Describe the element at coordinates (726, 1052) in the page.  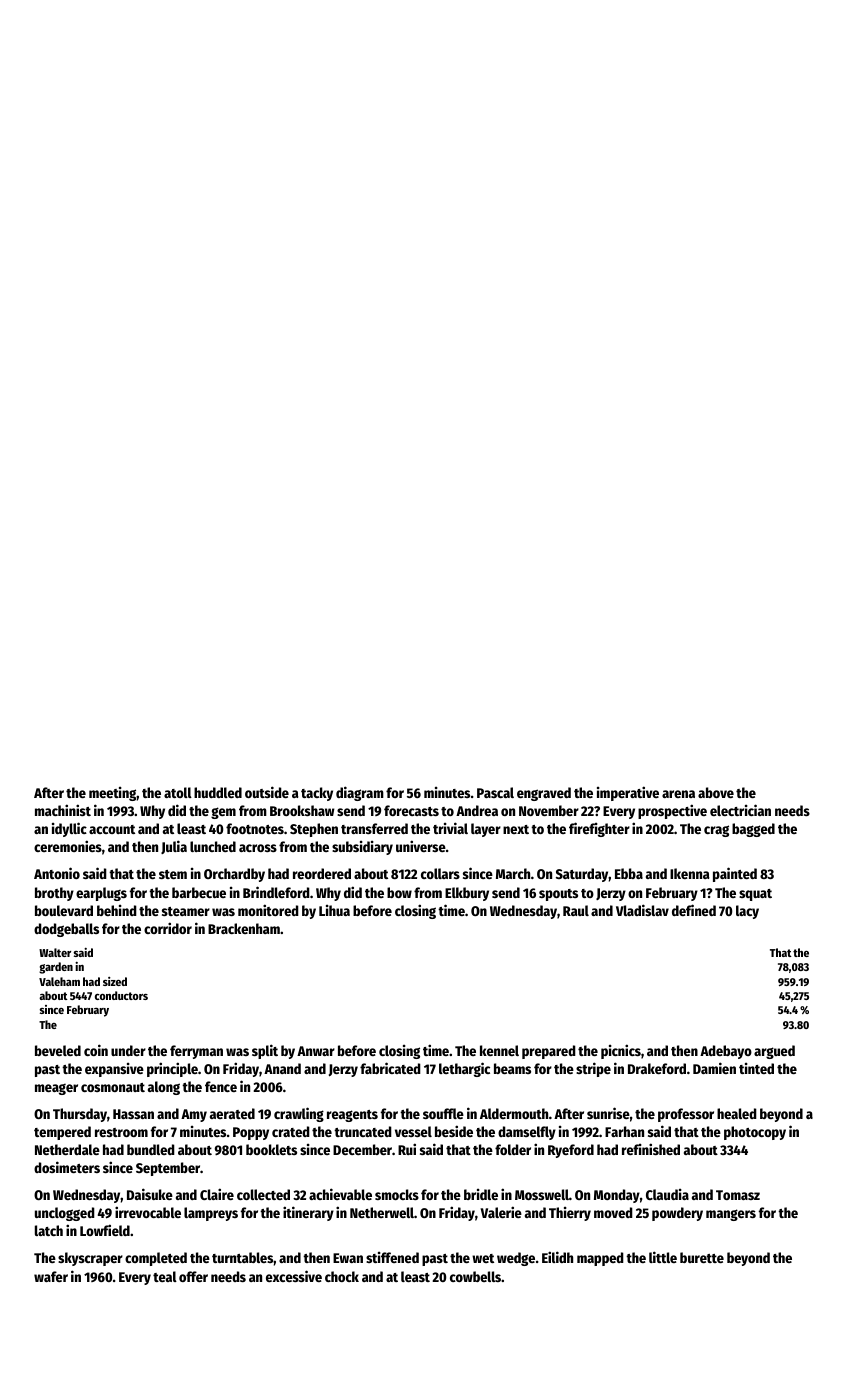
I see `Adebayo` at that location.
